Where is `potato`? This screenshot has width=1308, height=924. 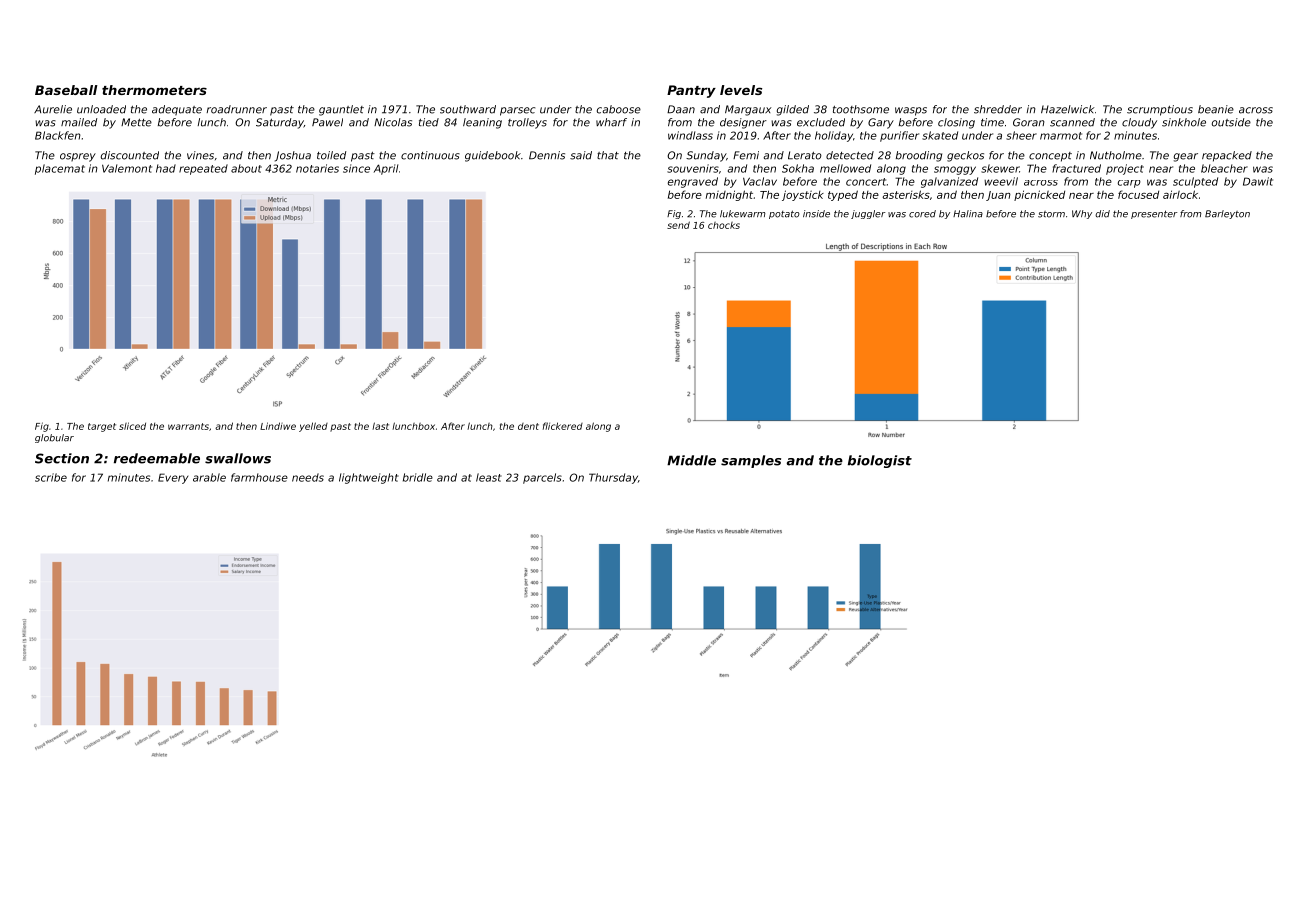
potato is located at coordinates (784, 214).
